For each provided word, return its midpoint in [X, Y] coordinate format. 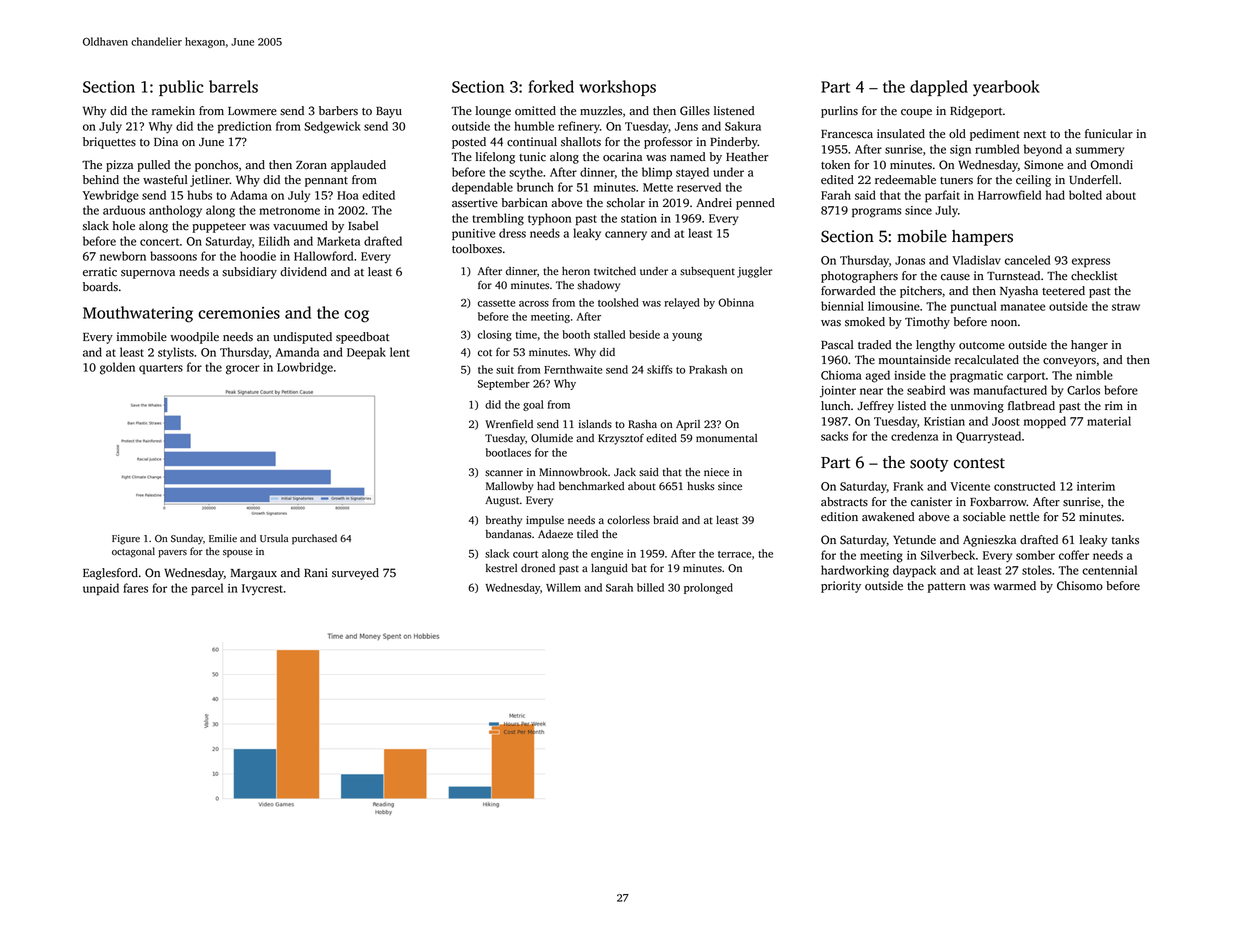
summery [1100, 152]
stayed [692, 173]
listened [734, 111]
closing [495, 335]
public [181, 88]
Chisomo [1080, 586]
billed [650, 587]
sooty [929, 465]
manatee [1023, 307]
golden [117, 368]
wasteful [165, 180]
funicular [1109, 133]
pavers [172, 554]
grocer [243, 370]
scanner [504, 473]
